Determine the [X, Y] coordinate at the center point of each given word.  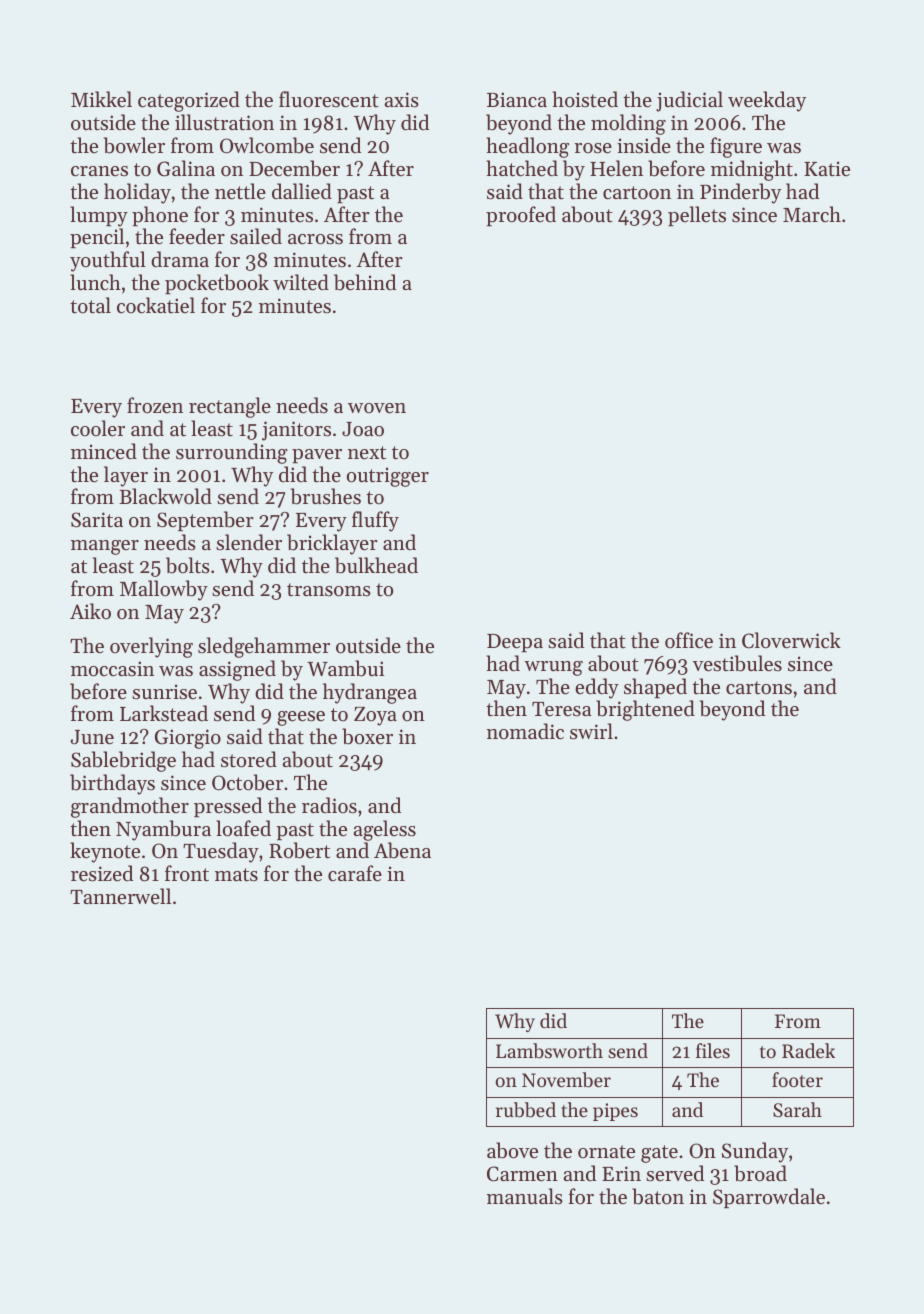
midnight [752, 170]
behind [365, 282]
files [713, 1050]
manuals [525, 1196]
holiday [137, 193]
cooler [98, 428]
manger [105, 547]
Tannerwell [120, 896]
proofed [521, 216]
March [812, 214]
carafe [355, 873]
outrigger [388, 477]
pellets [697, 216]
